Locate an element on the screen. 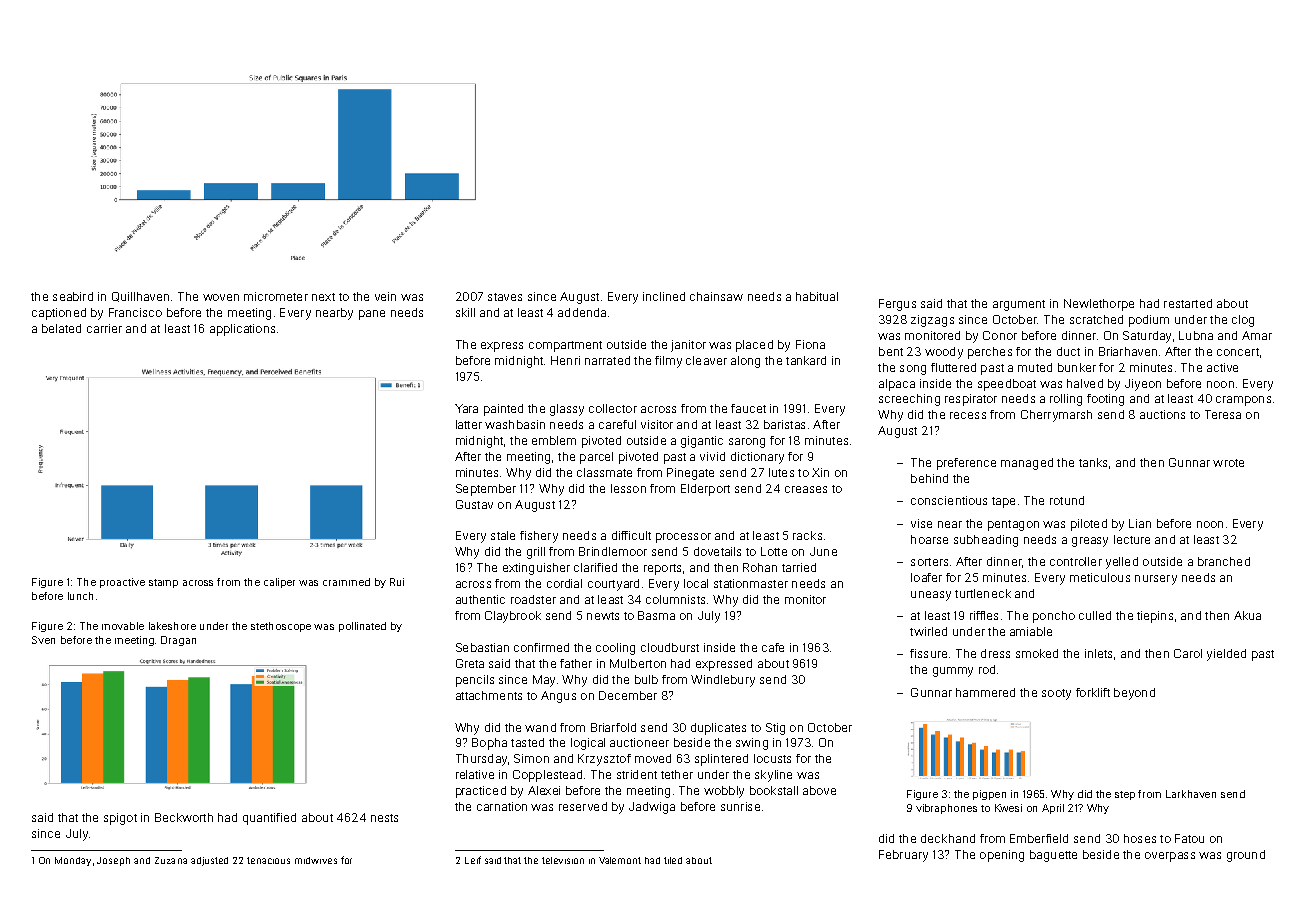  overpass is located at coordinates (1170, 857).
